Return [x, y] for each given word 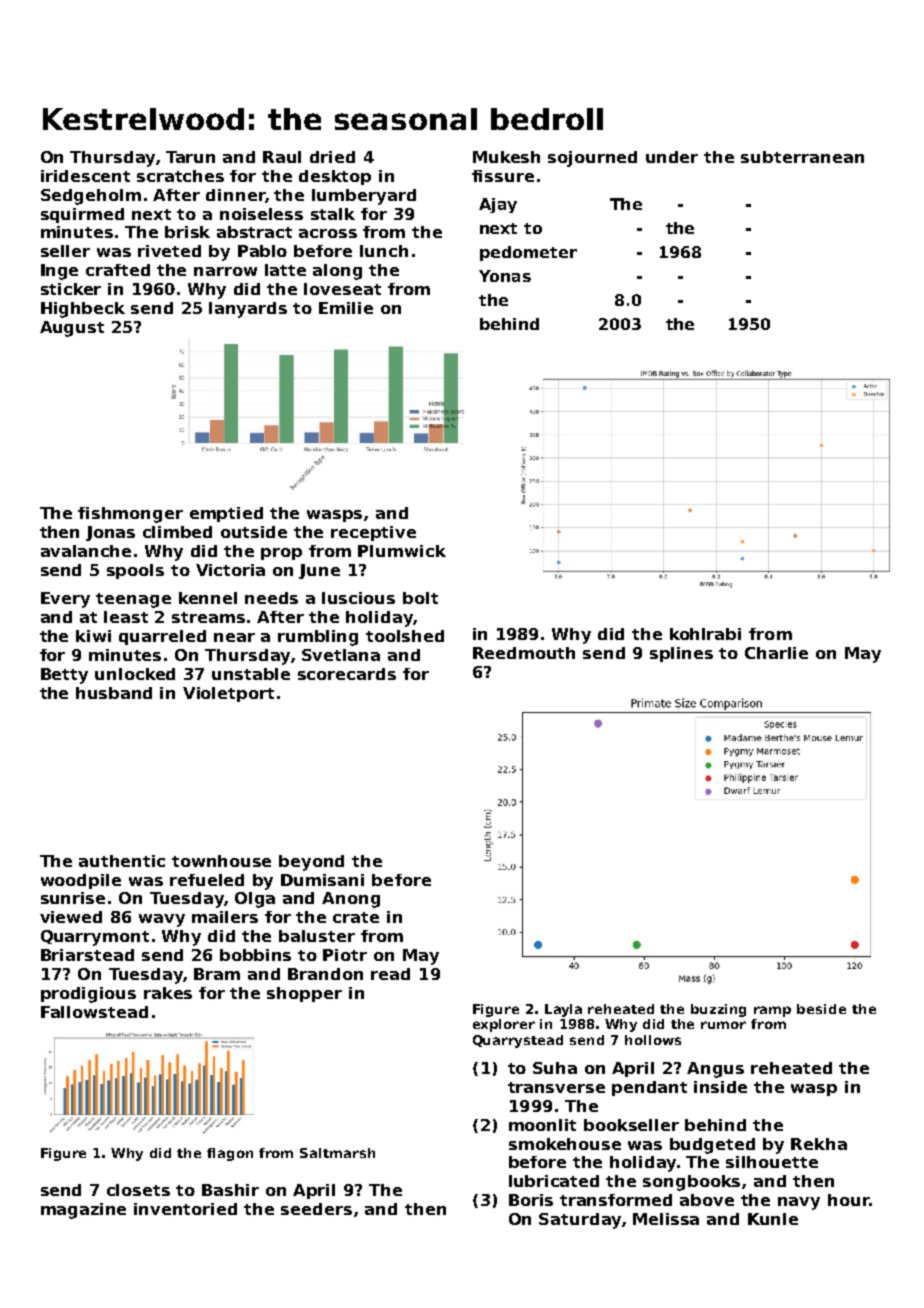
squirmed [82, 215]
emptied [226, 514]
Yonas [505, 276]
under [672, 157]
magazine [83, 1211]
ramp [772, 1011]
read [390, 974]
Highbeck [83, 310]
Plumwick [402, 551]
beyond [311, 863]
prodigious [88, 995]
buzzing [718, 1010]
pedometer [528, 253]
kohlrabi [705, 634]
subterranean [802, 157]
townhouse [221, 861]
